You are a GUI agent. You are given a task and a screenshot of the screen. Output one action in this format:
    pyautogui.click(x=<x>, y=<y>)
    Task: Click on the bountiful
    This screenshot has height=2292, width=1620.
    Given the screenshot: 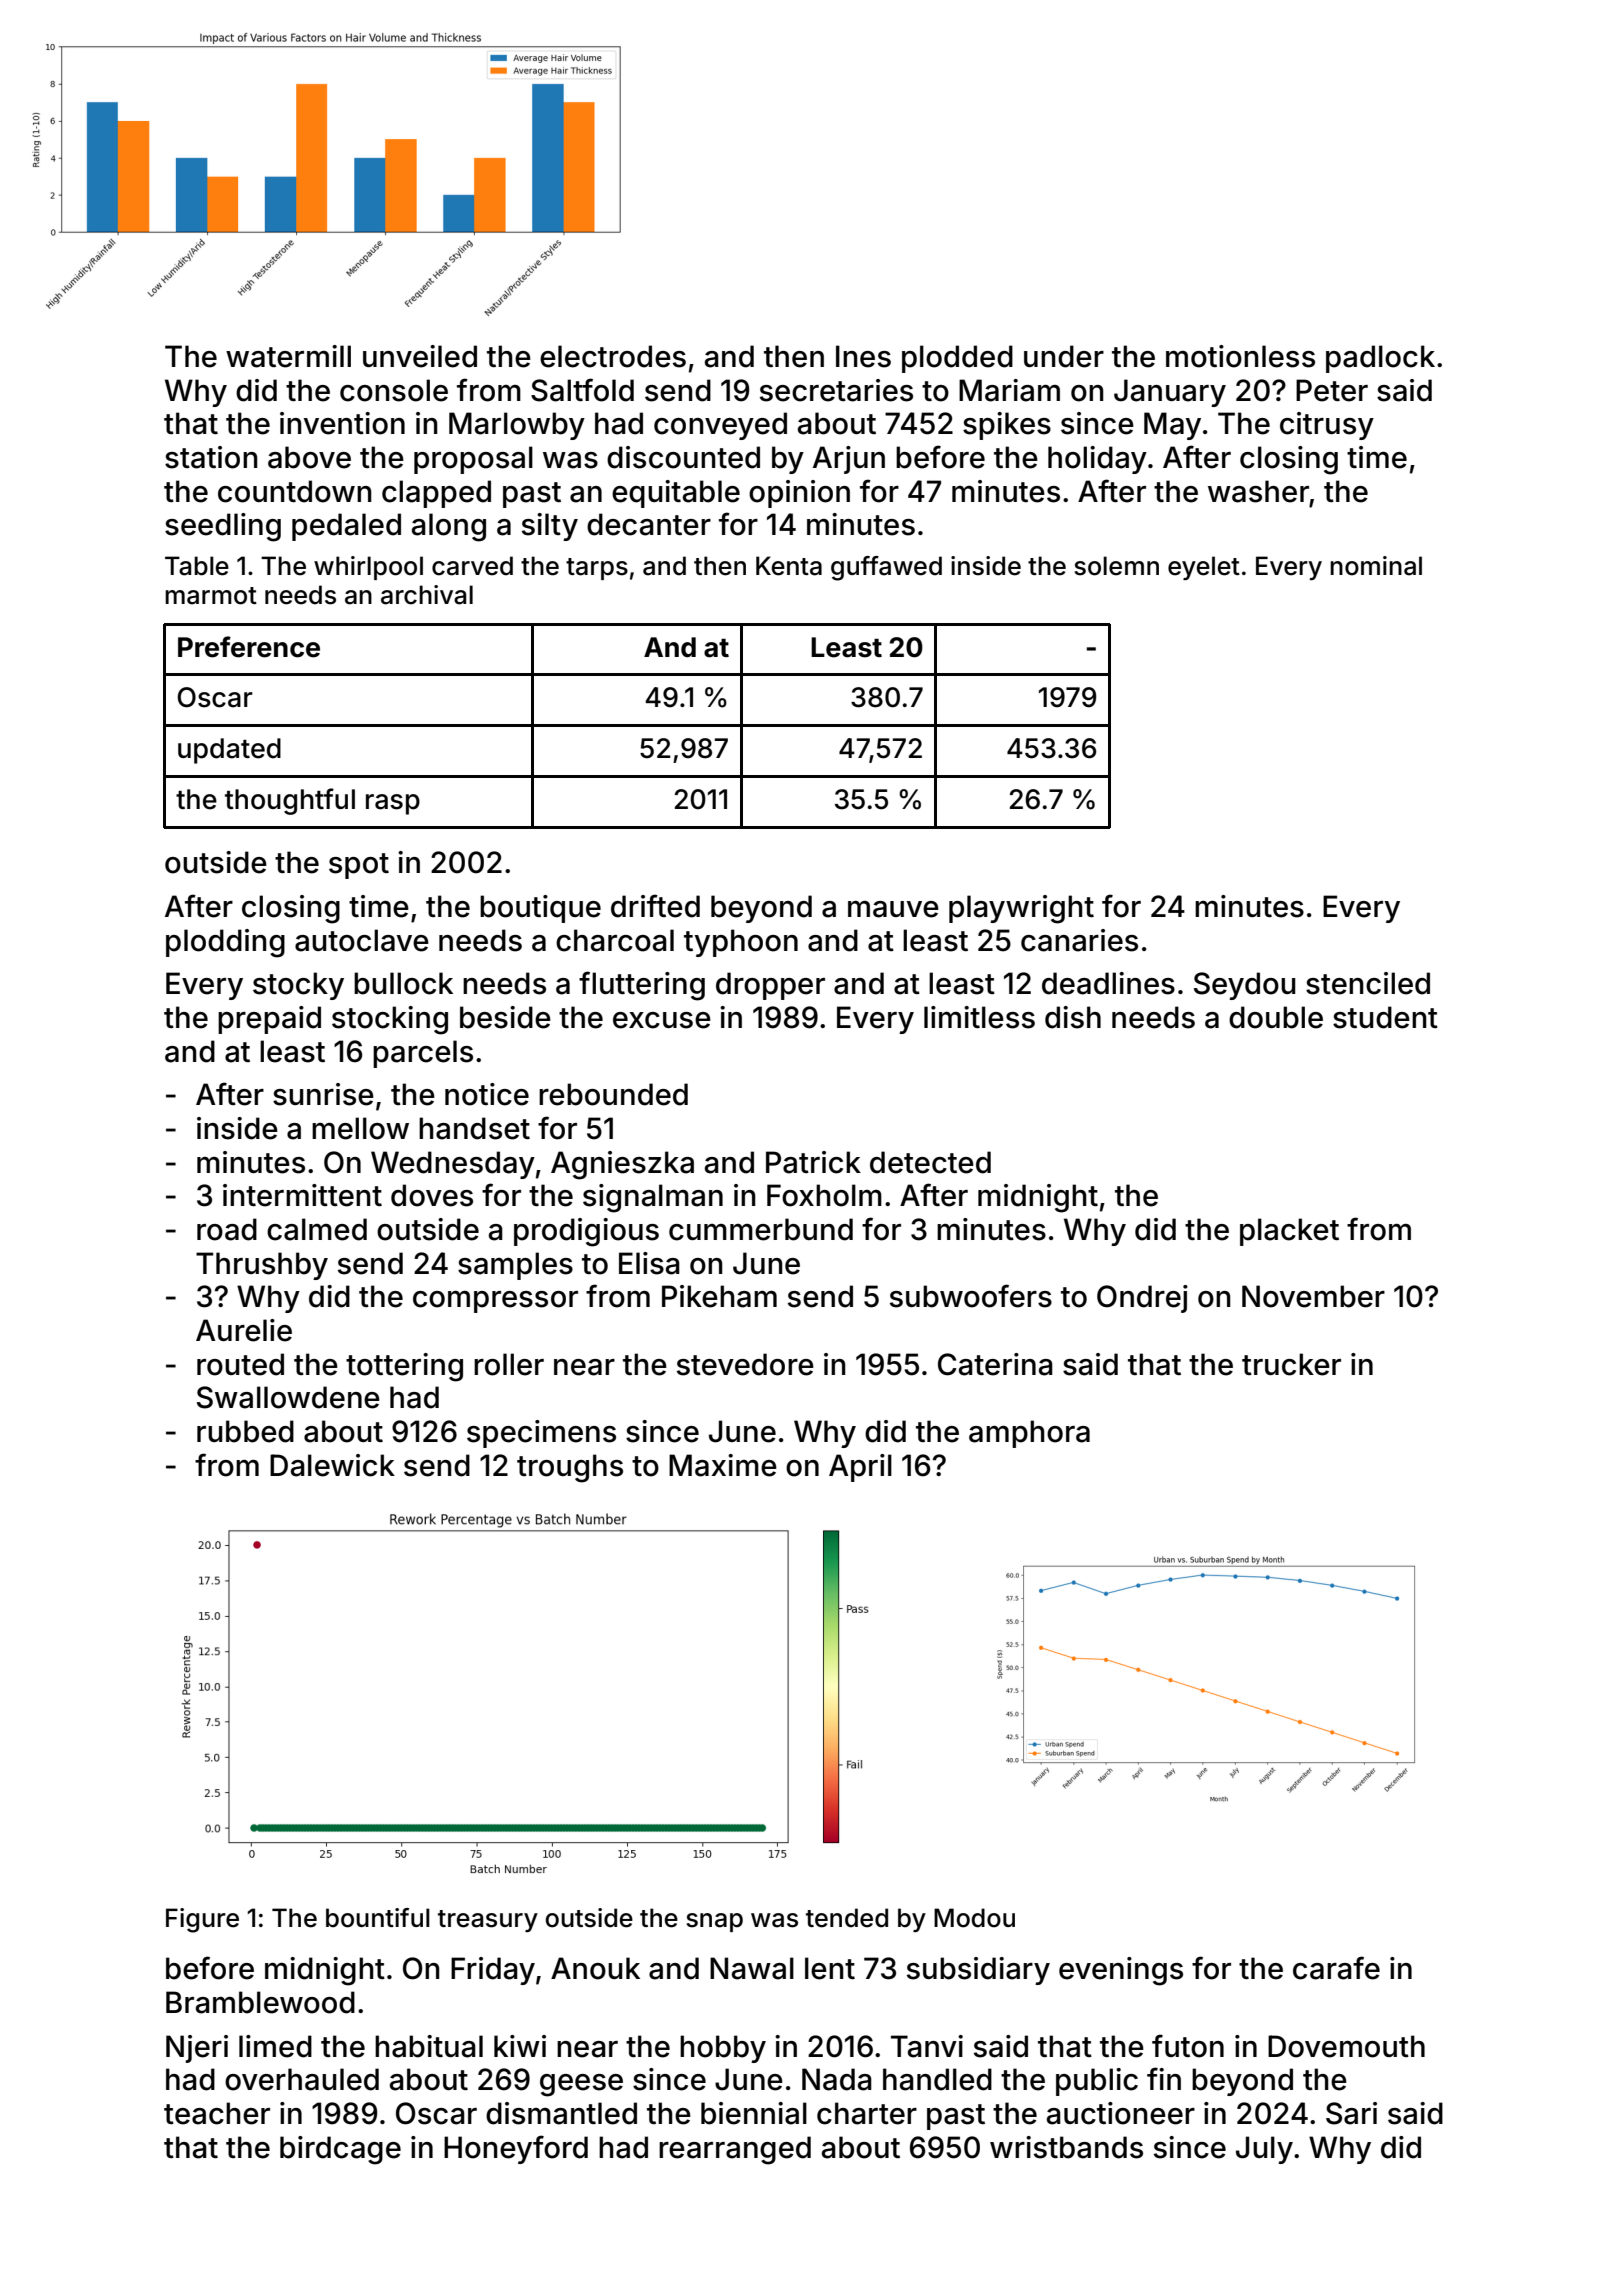 What is the action you would take?
    pyautogui.click(x=378, y=1918)
